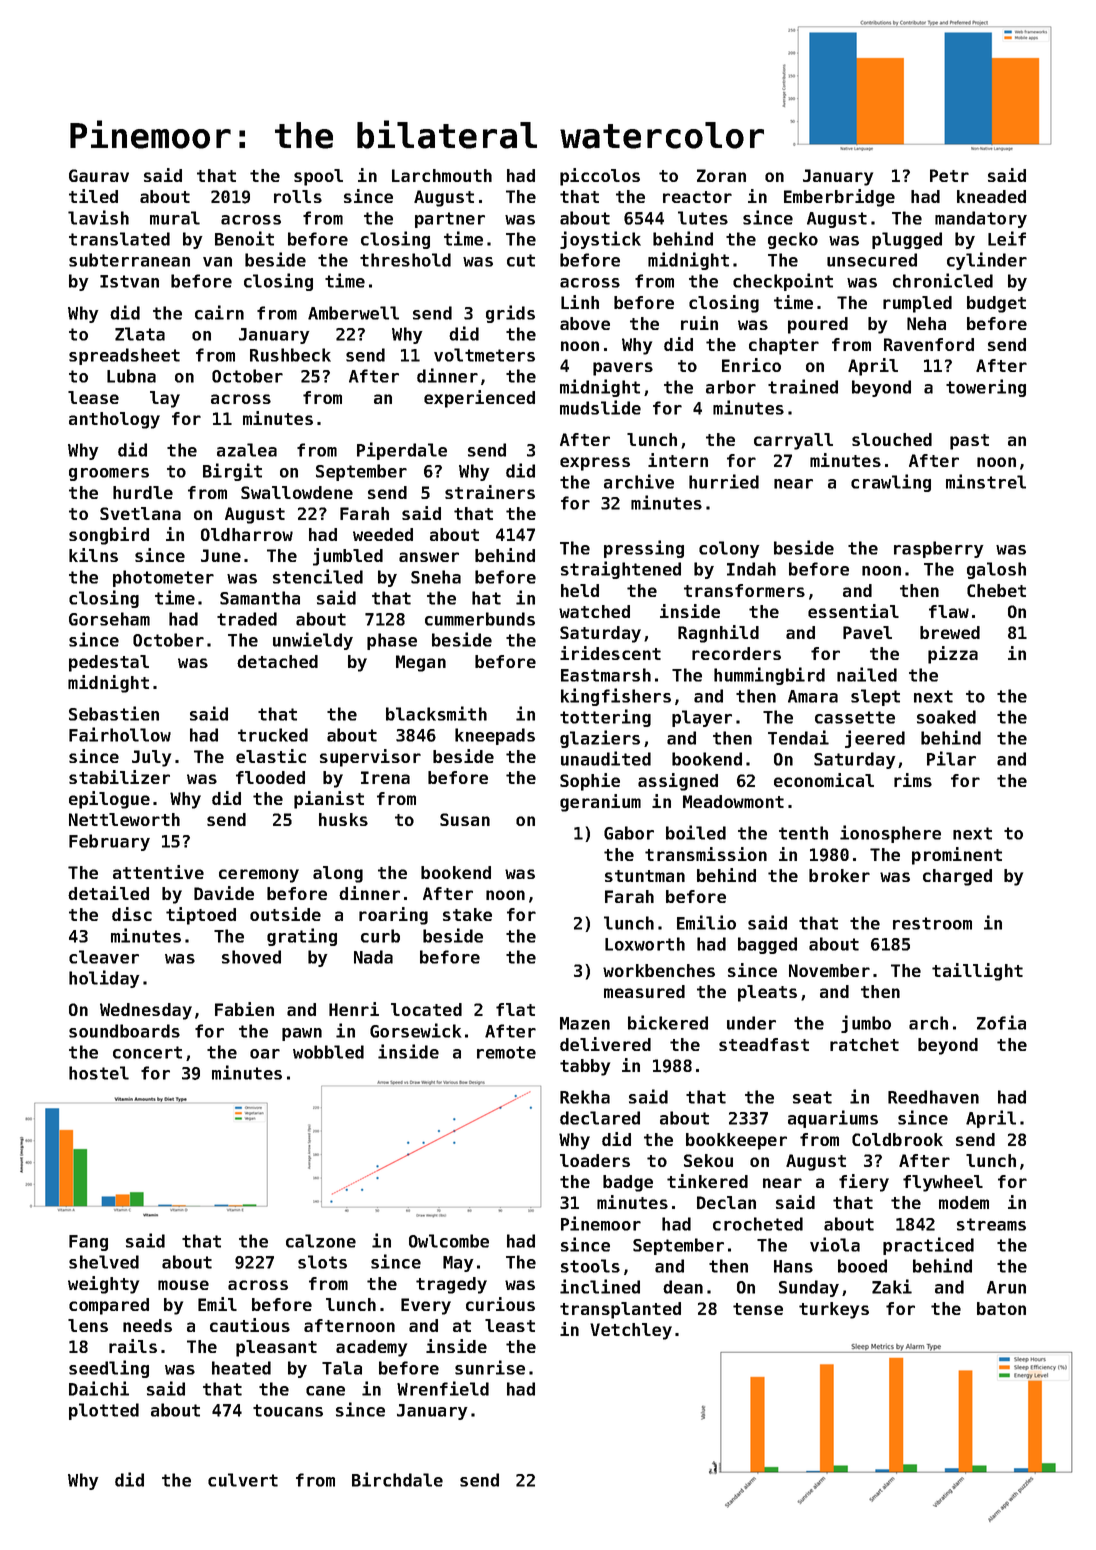 The width and height of the image is (1096, 1550). What do you see at coordinates (834, 1310) in the image?
I see `turkeys` at bounding box center [834, 1310].
